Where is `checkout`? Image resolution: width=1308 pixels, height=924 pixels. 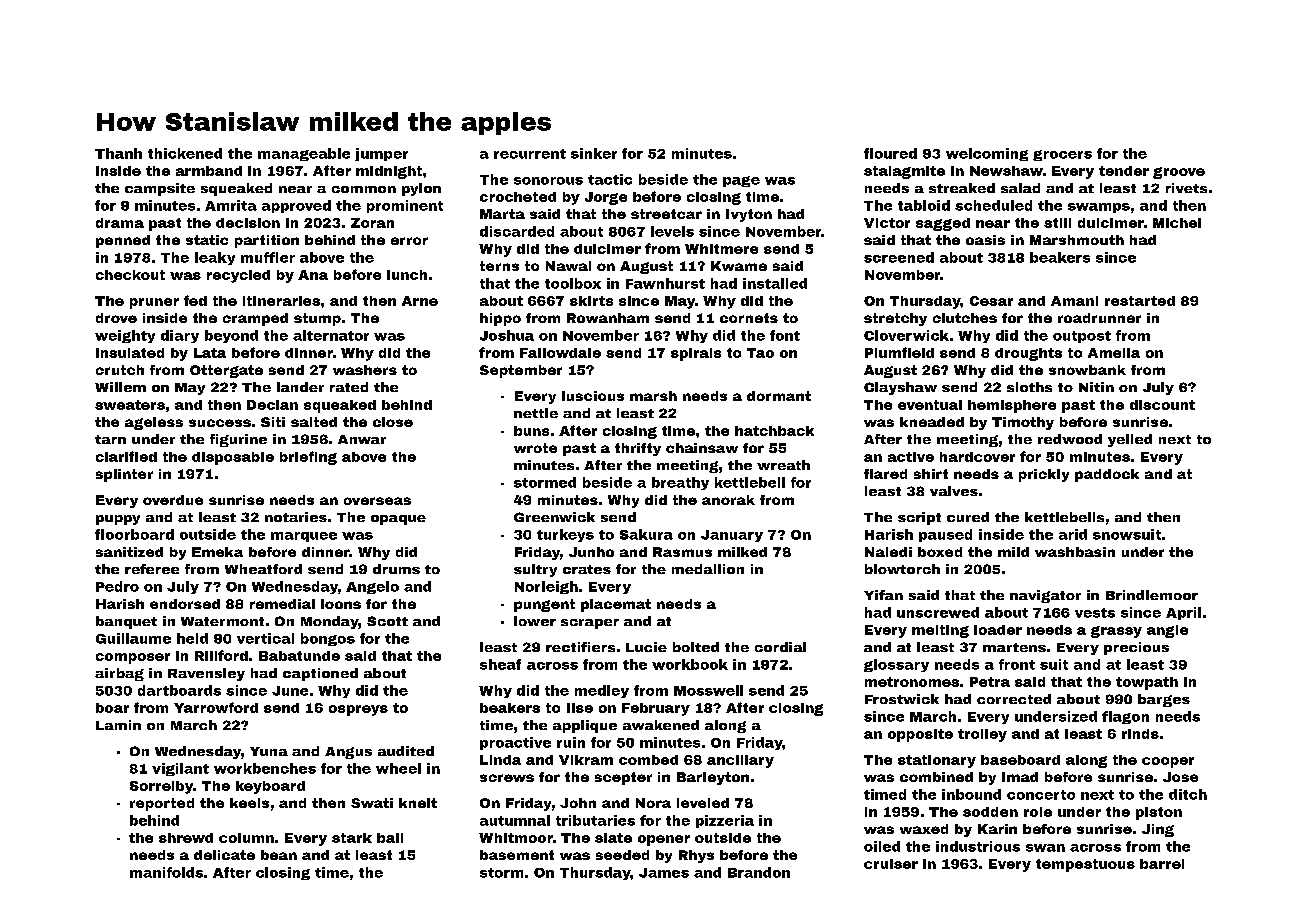 checkout is located at coordinates (130, 275).
